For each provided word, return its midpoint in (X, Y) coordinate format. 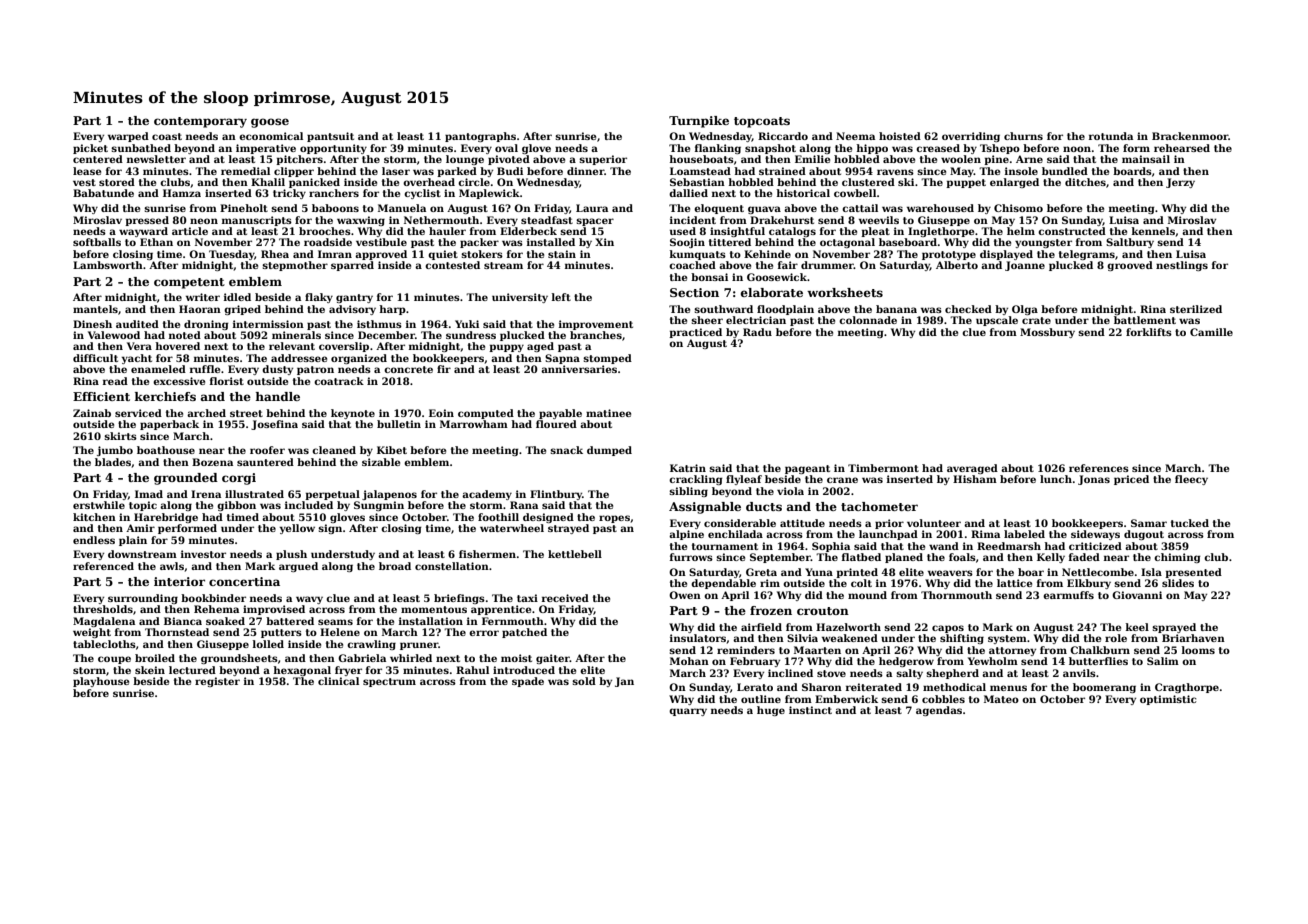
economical (271, 136)
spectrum (389, 682)
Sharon (822, 687)
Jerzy (1180, 183)
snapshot (770, 149)
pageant (807, 469)
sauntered (265, 462)
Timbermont (883, 468)
